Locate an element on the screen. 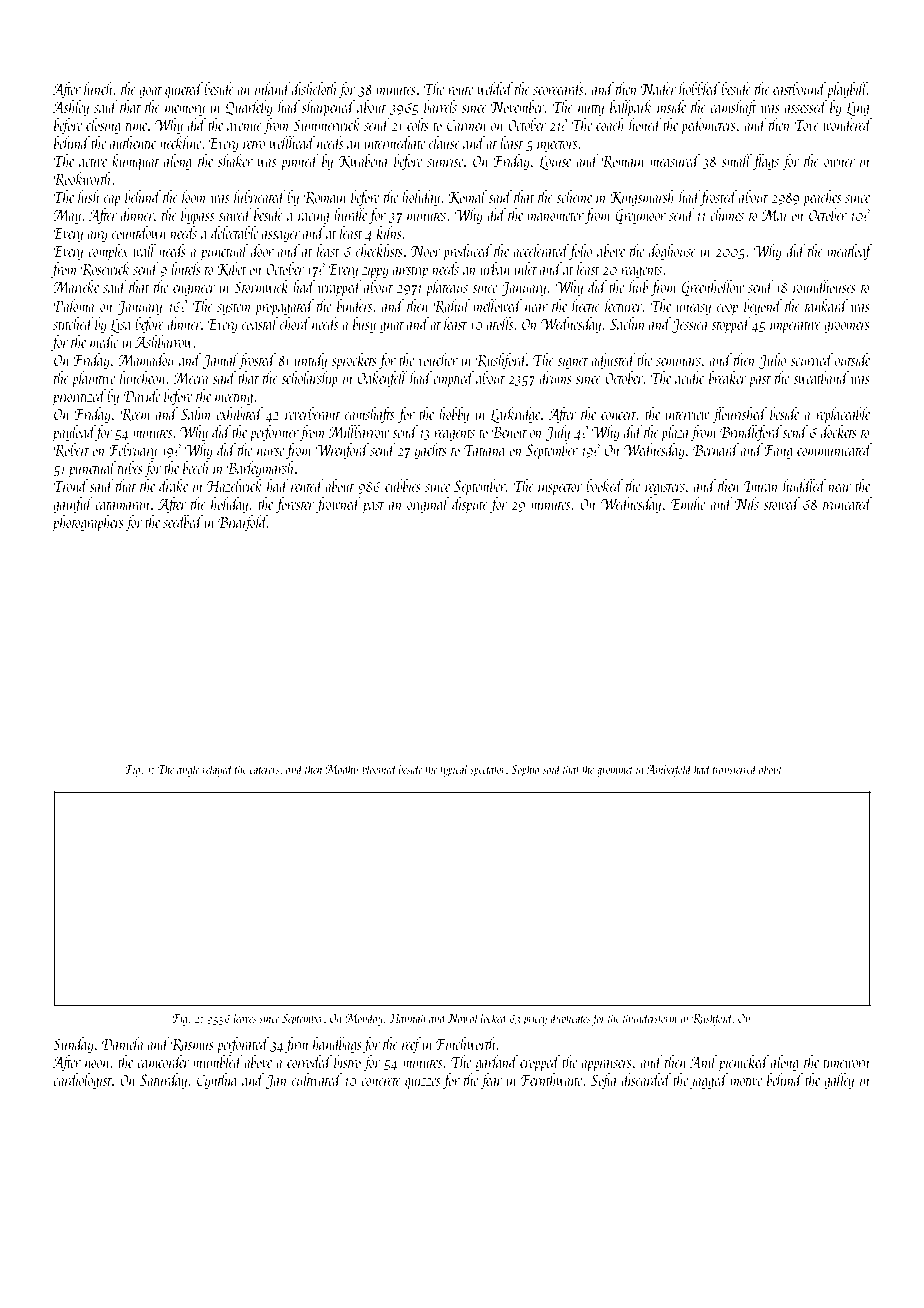 The height and width of the screenshot is (1308, 924). Larkridge is located at coordinates (515, 415).
